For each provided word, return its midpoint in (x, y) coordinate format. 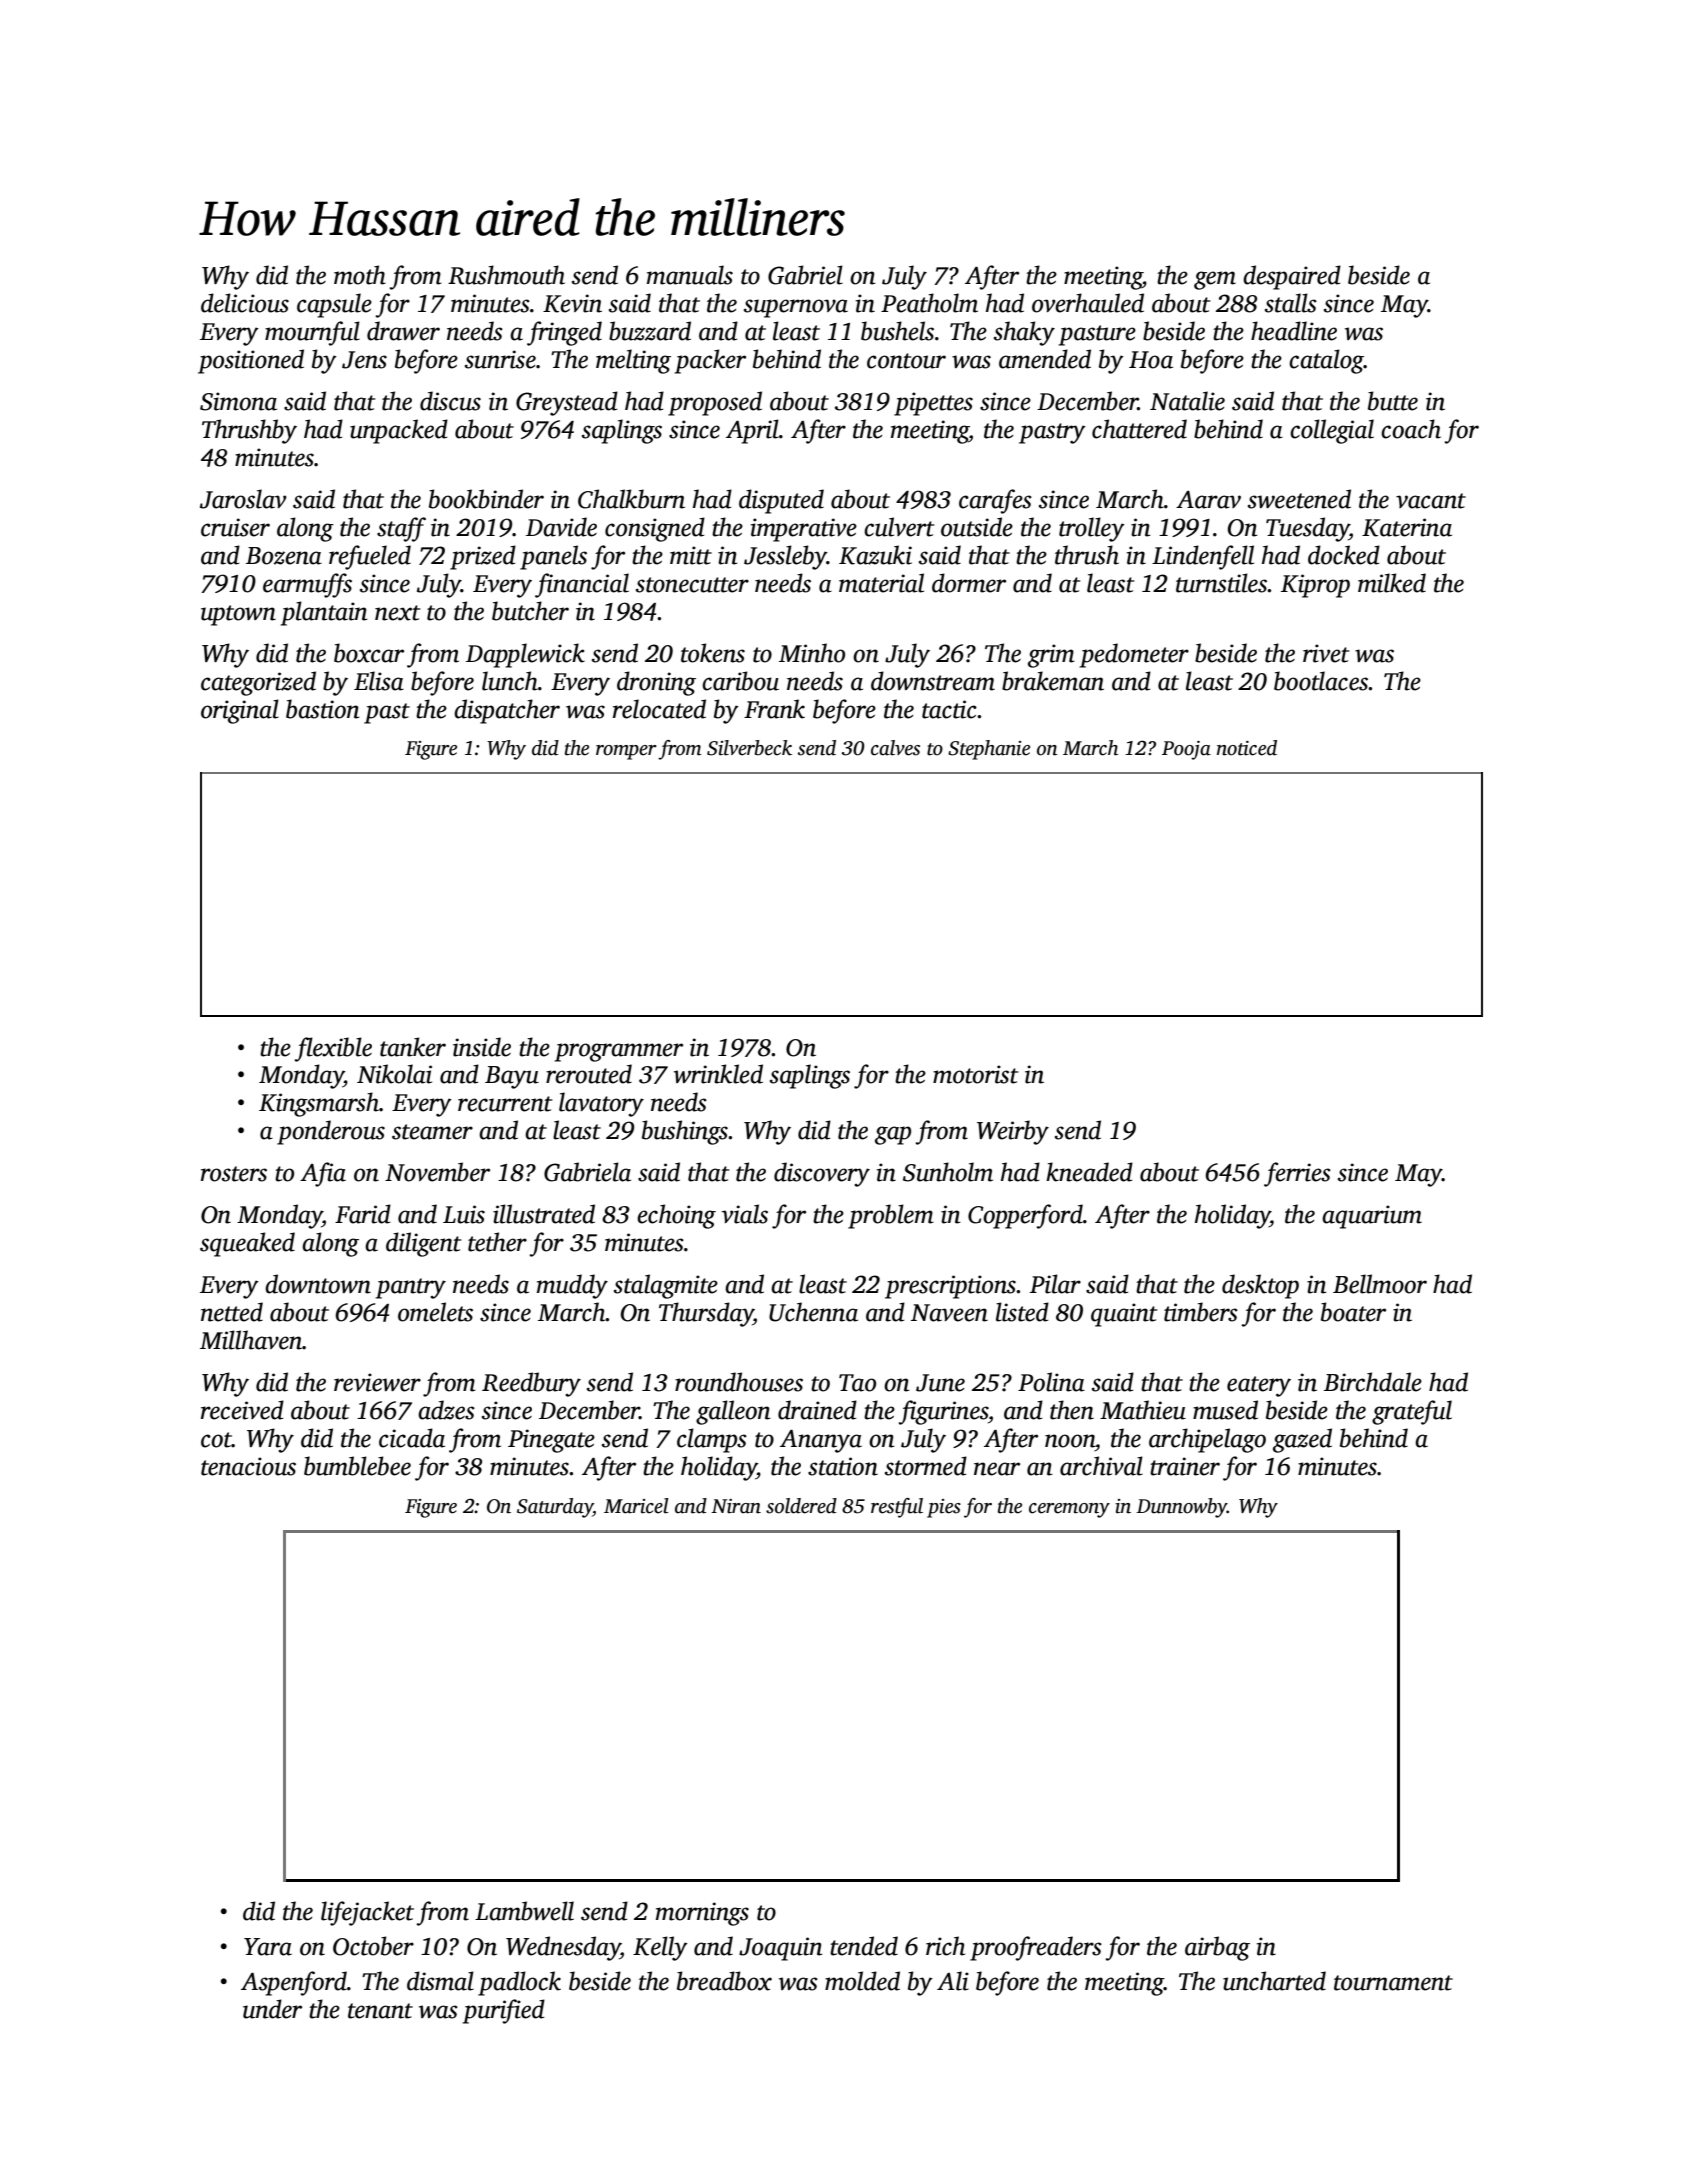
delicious (245, 303)
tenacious (248, 1466)
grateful (1412, 1412)
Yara (268, 1947)
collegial (1332, 431)
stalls (1291, 303)
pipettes (933, 404)
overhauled (1088, 303)
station (843, 1466)
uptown (238, 615)
